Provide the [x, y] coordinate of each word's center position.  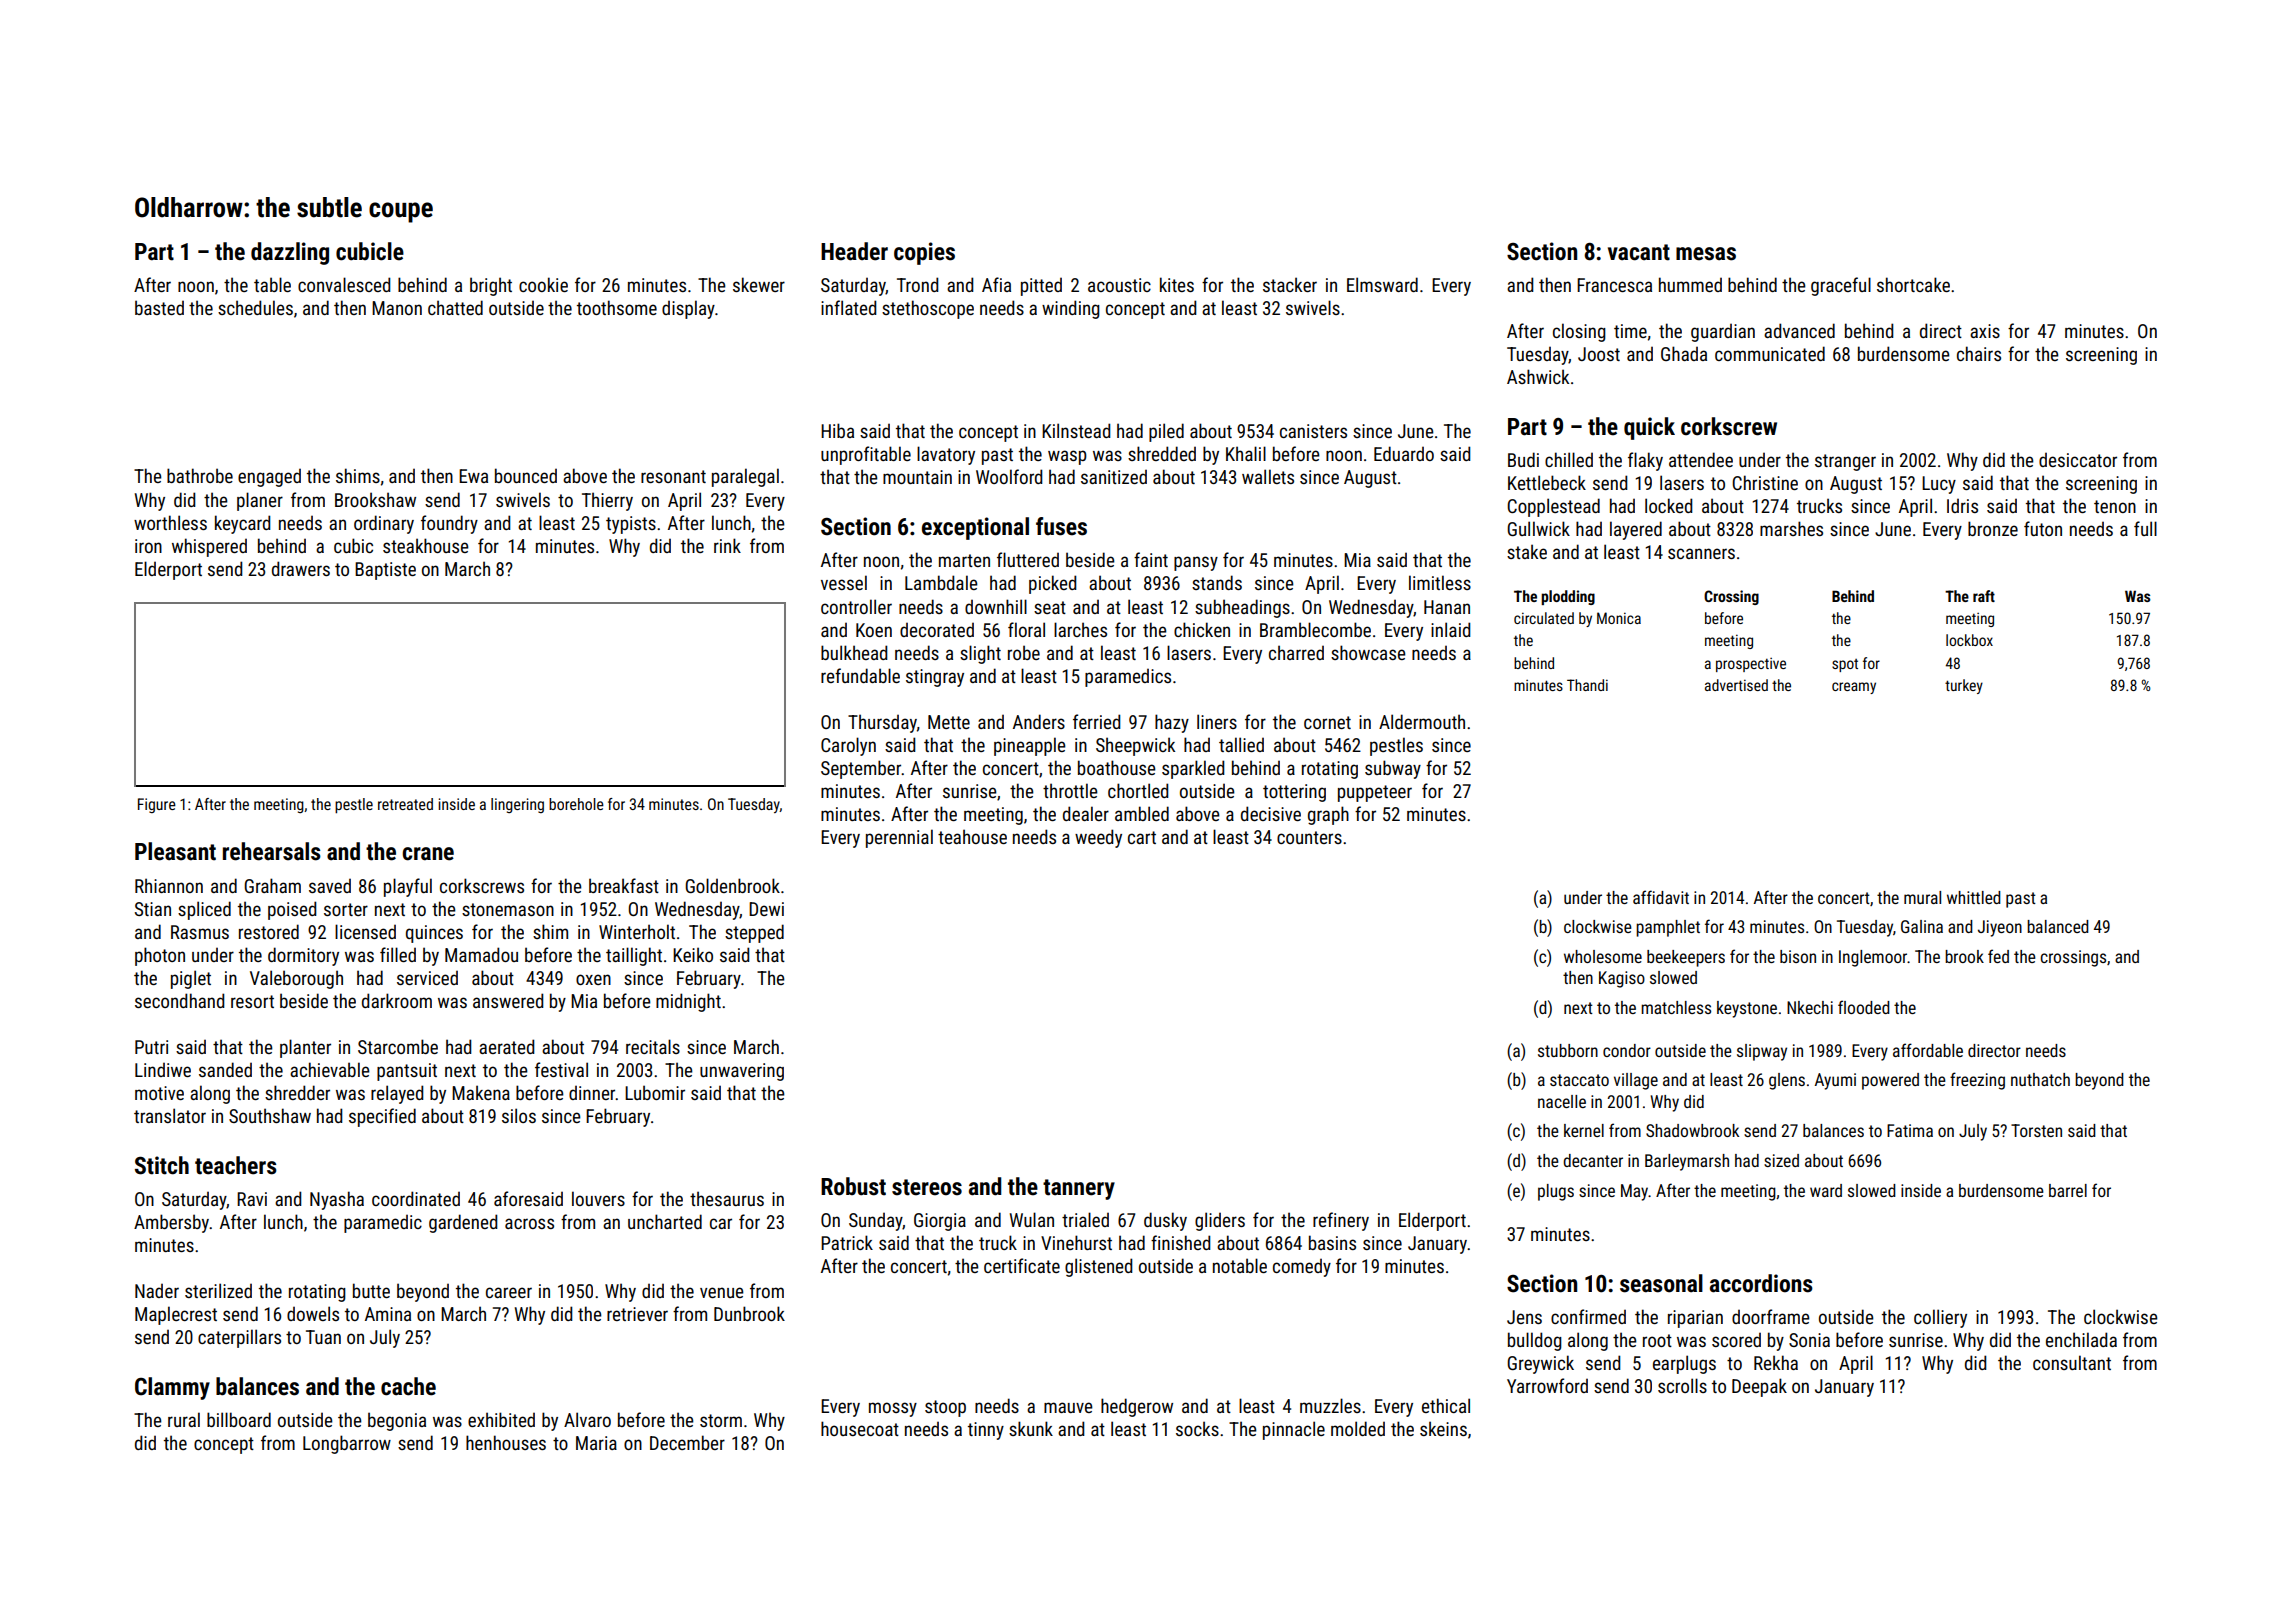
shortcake [1913, 284]
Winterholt [637, 931]
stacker [1290, 284]
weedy [1098, 838]
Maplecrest [176, 1315]
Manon [397, 308]
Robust [853, 1186]
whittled [1974, 897]
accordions [1761, 1283]
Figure [157, 805]
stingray [935, 678]
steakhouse [426, 545]
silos [519, 1115]
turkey [1964, 686]
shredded [1162, 453]
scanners [1701, 553]
